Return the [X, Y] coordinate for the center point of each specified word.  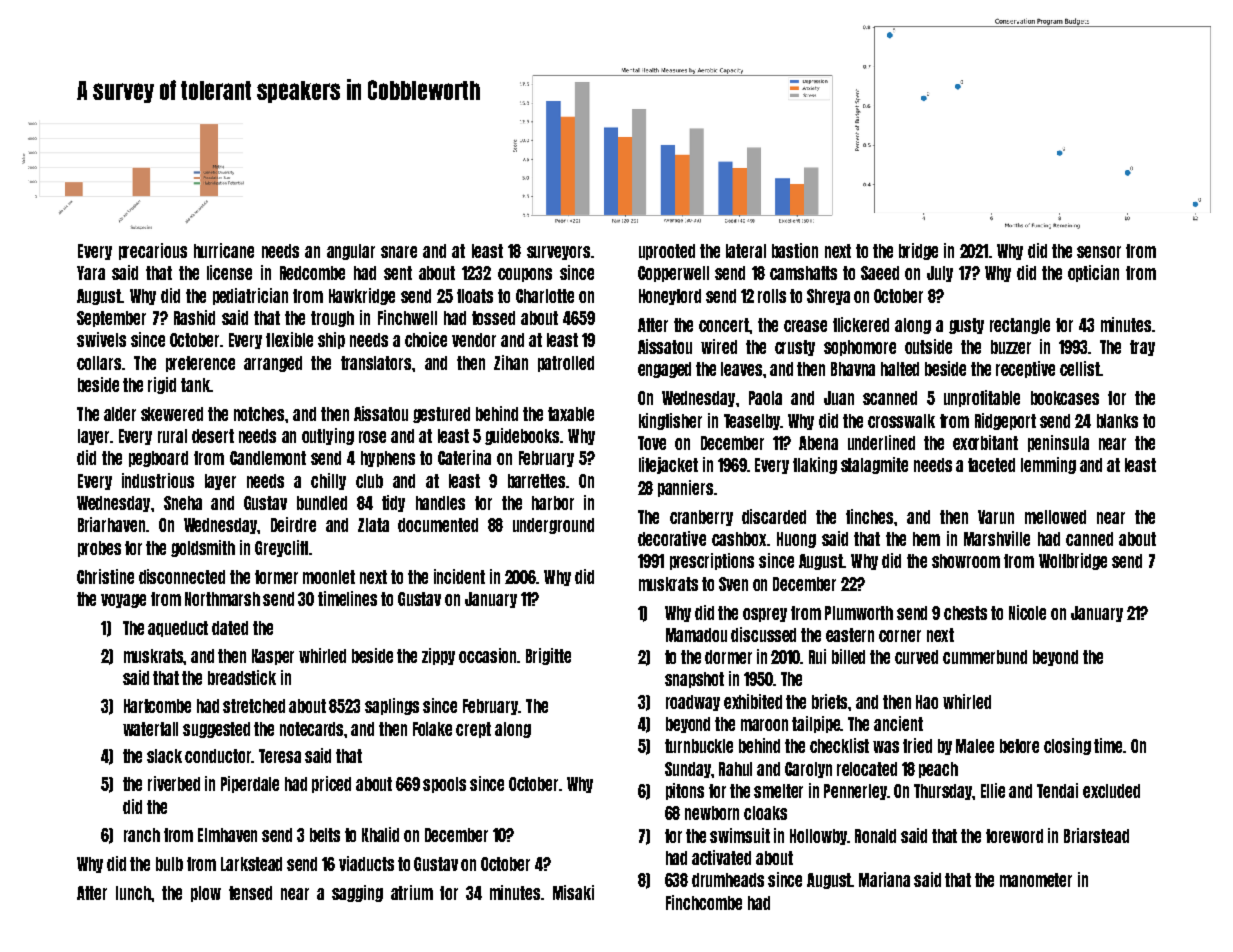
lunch [133, 893]
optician [1093, 273]
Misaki [573, 892]
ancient [898, 723]
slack [164, 756]
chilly [328, 481]
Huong [796, 540]
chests [965, 613]
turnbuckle [699, 746]
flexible [289, 339]
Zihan [511, 362]
